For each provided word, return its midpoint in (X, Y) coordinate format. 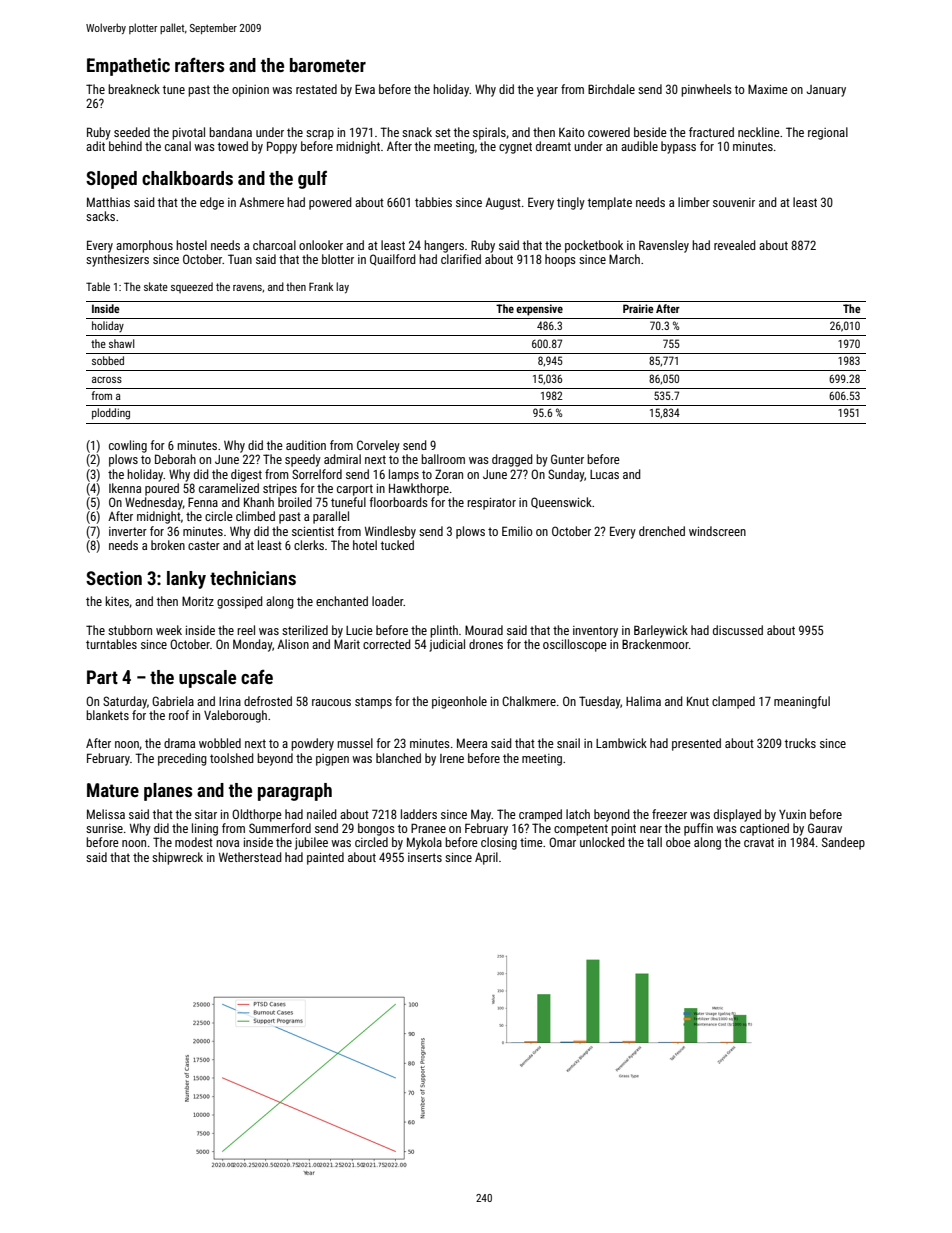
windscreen (717, 531)
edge (212, 203)
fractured (711, 132)
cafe (257, 677)
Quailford (393, 260)
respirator (491, 504)
